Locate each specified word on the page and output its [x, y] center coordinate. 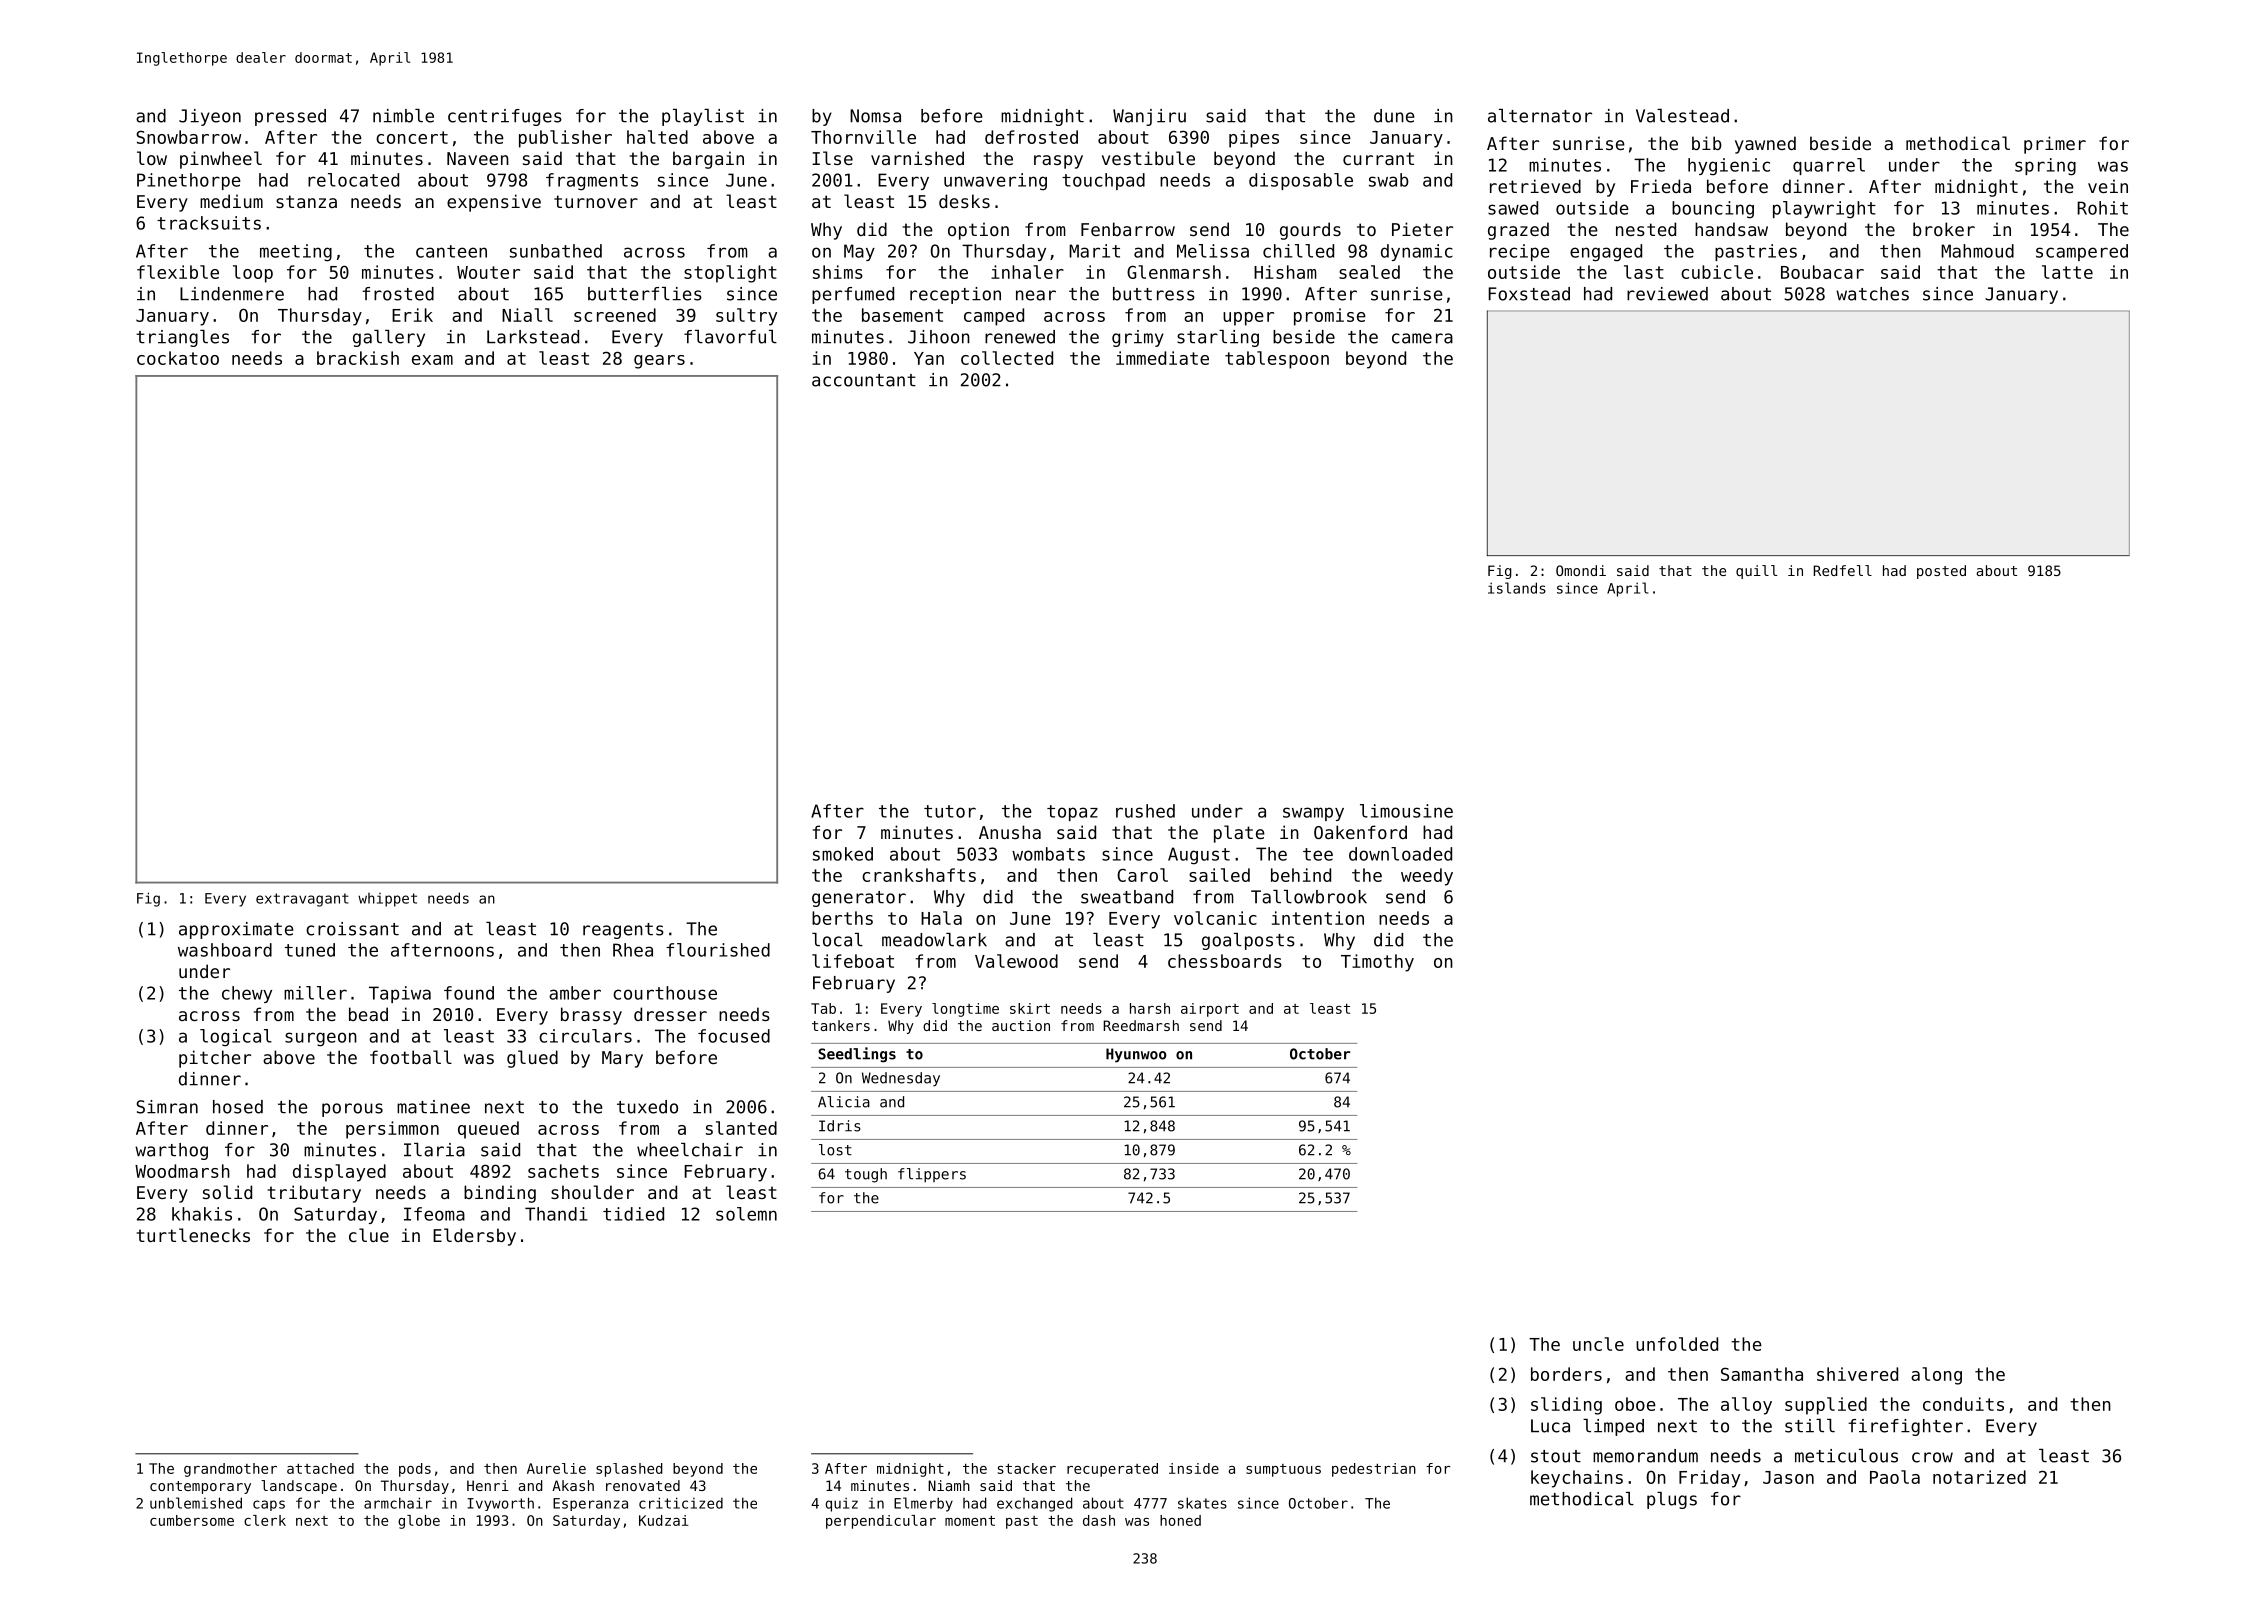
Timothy [1377, 963]
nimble [403, 116]
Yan [929, 358]
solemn [746, 1214]
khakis [202, 1214]
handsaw [1731, 229]
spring [2045, 167]
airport [1210, 1010]
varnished [917, 158]
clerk [265, 1520]
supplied [1826, 1406]
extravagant [302, 900]
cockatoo [178, 358]
